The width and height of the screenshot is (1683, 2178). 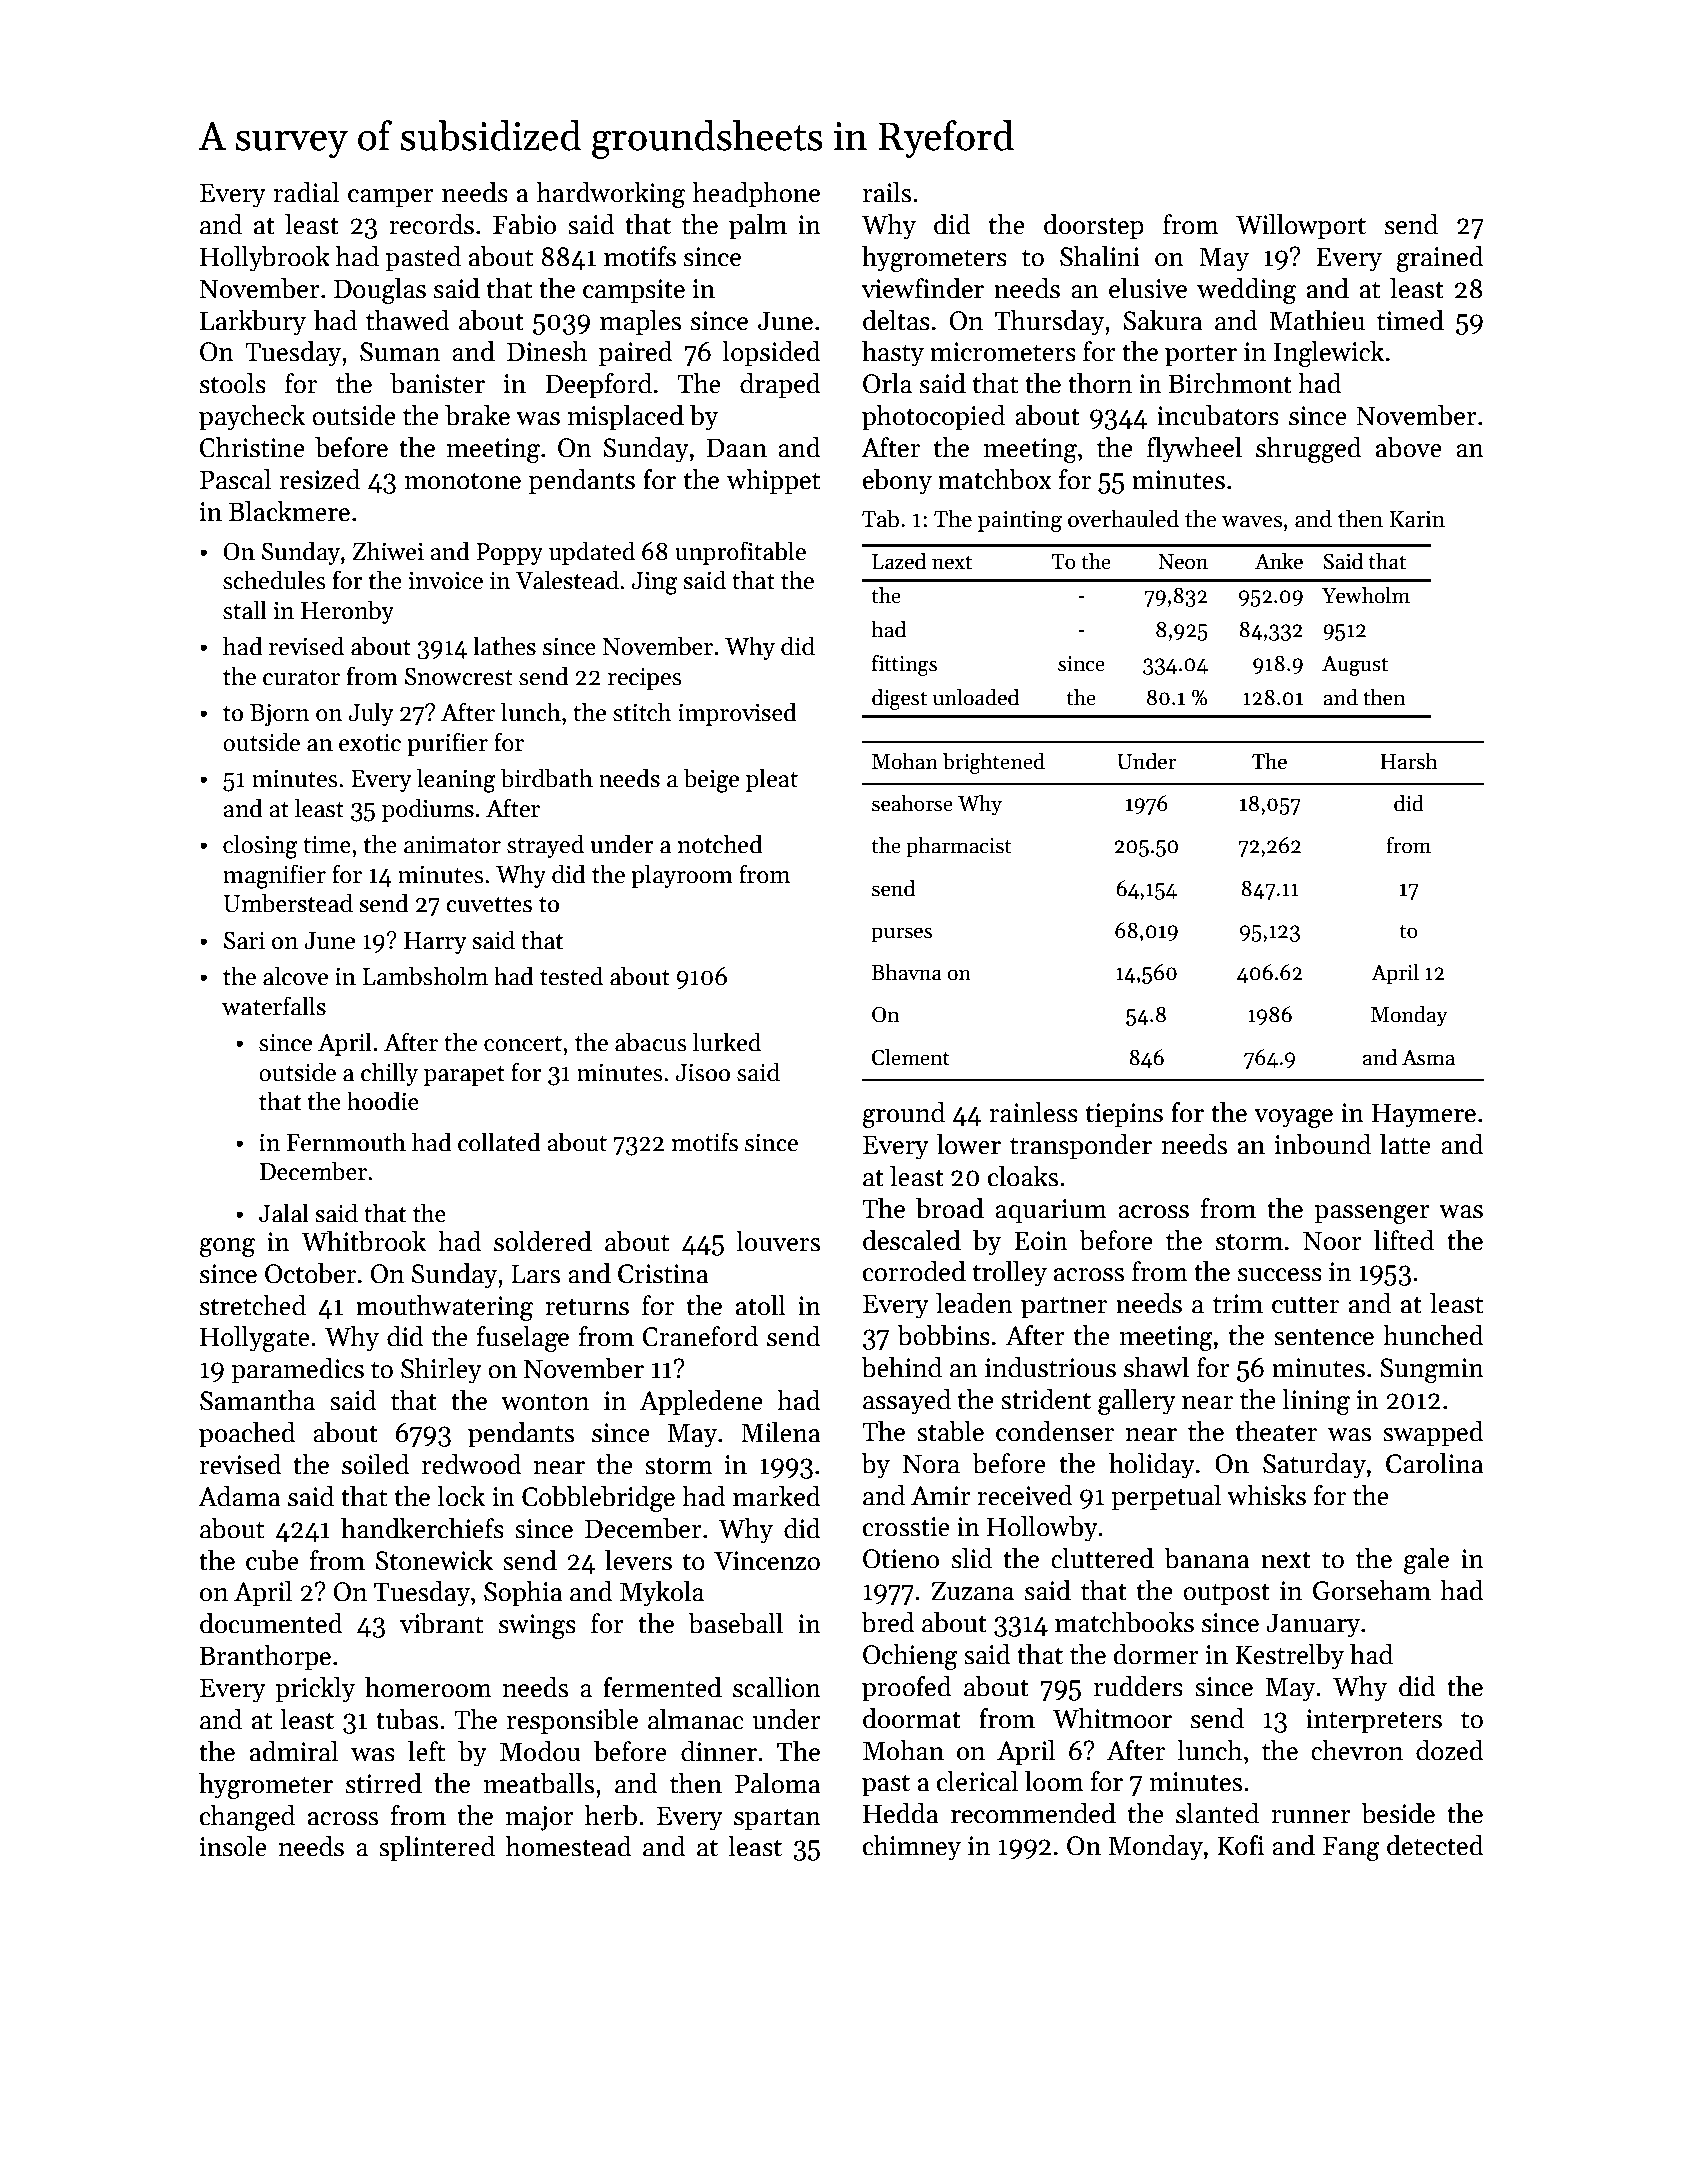 What do you see at coordinates (1238, 1304) in the screenshot?
I see `trim` at bounding box center [1238, 1304].
